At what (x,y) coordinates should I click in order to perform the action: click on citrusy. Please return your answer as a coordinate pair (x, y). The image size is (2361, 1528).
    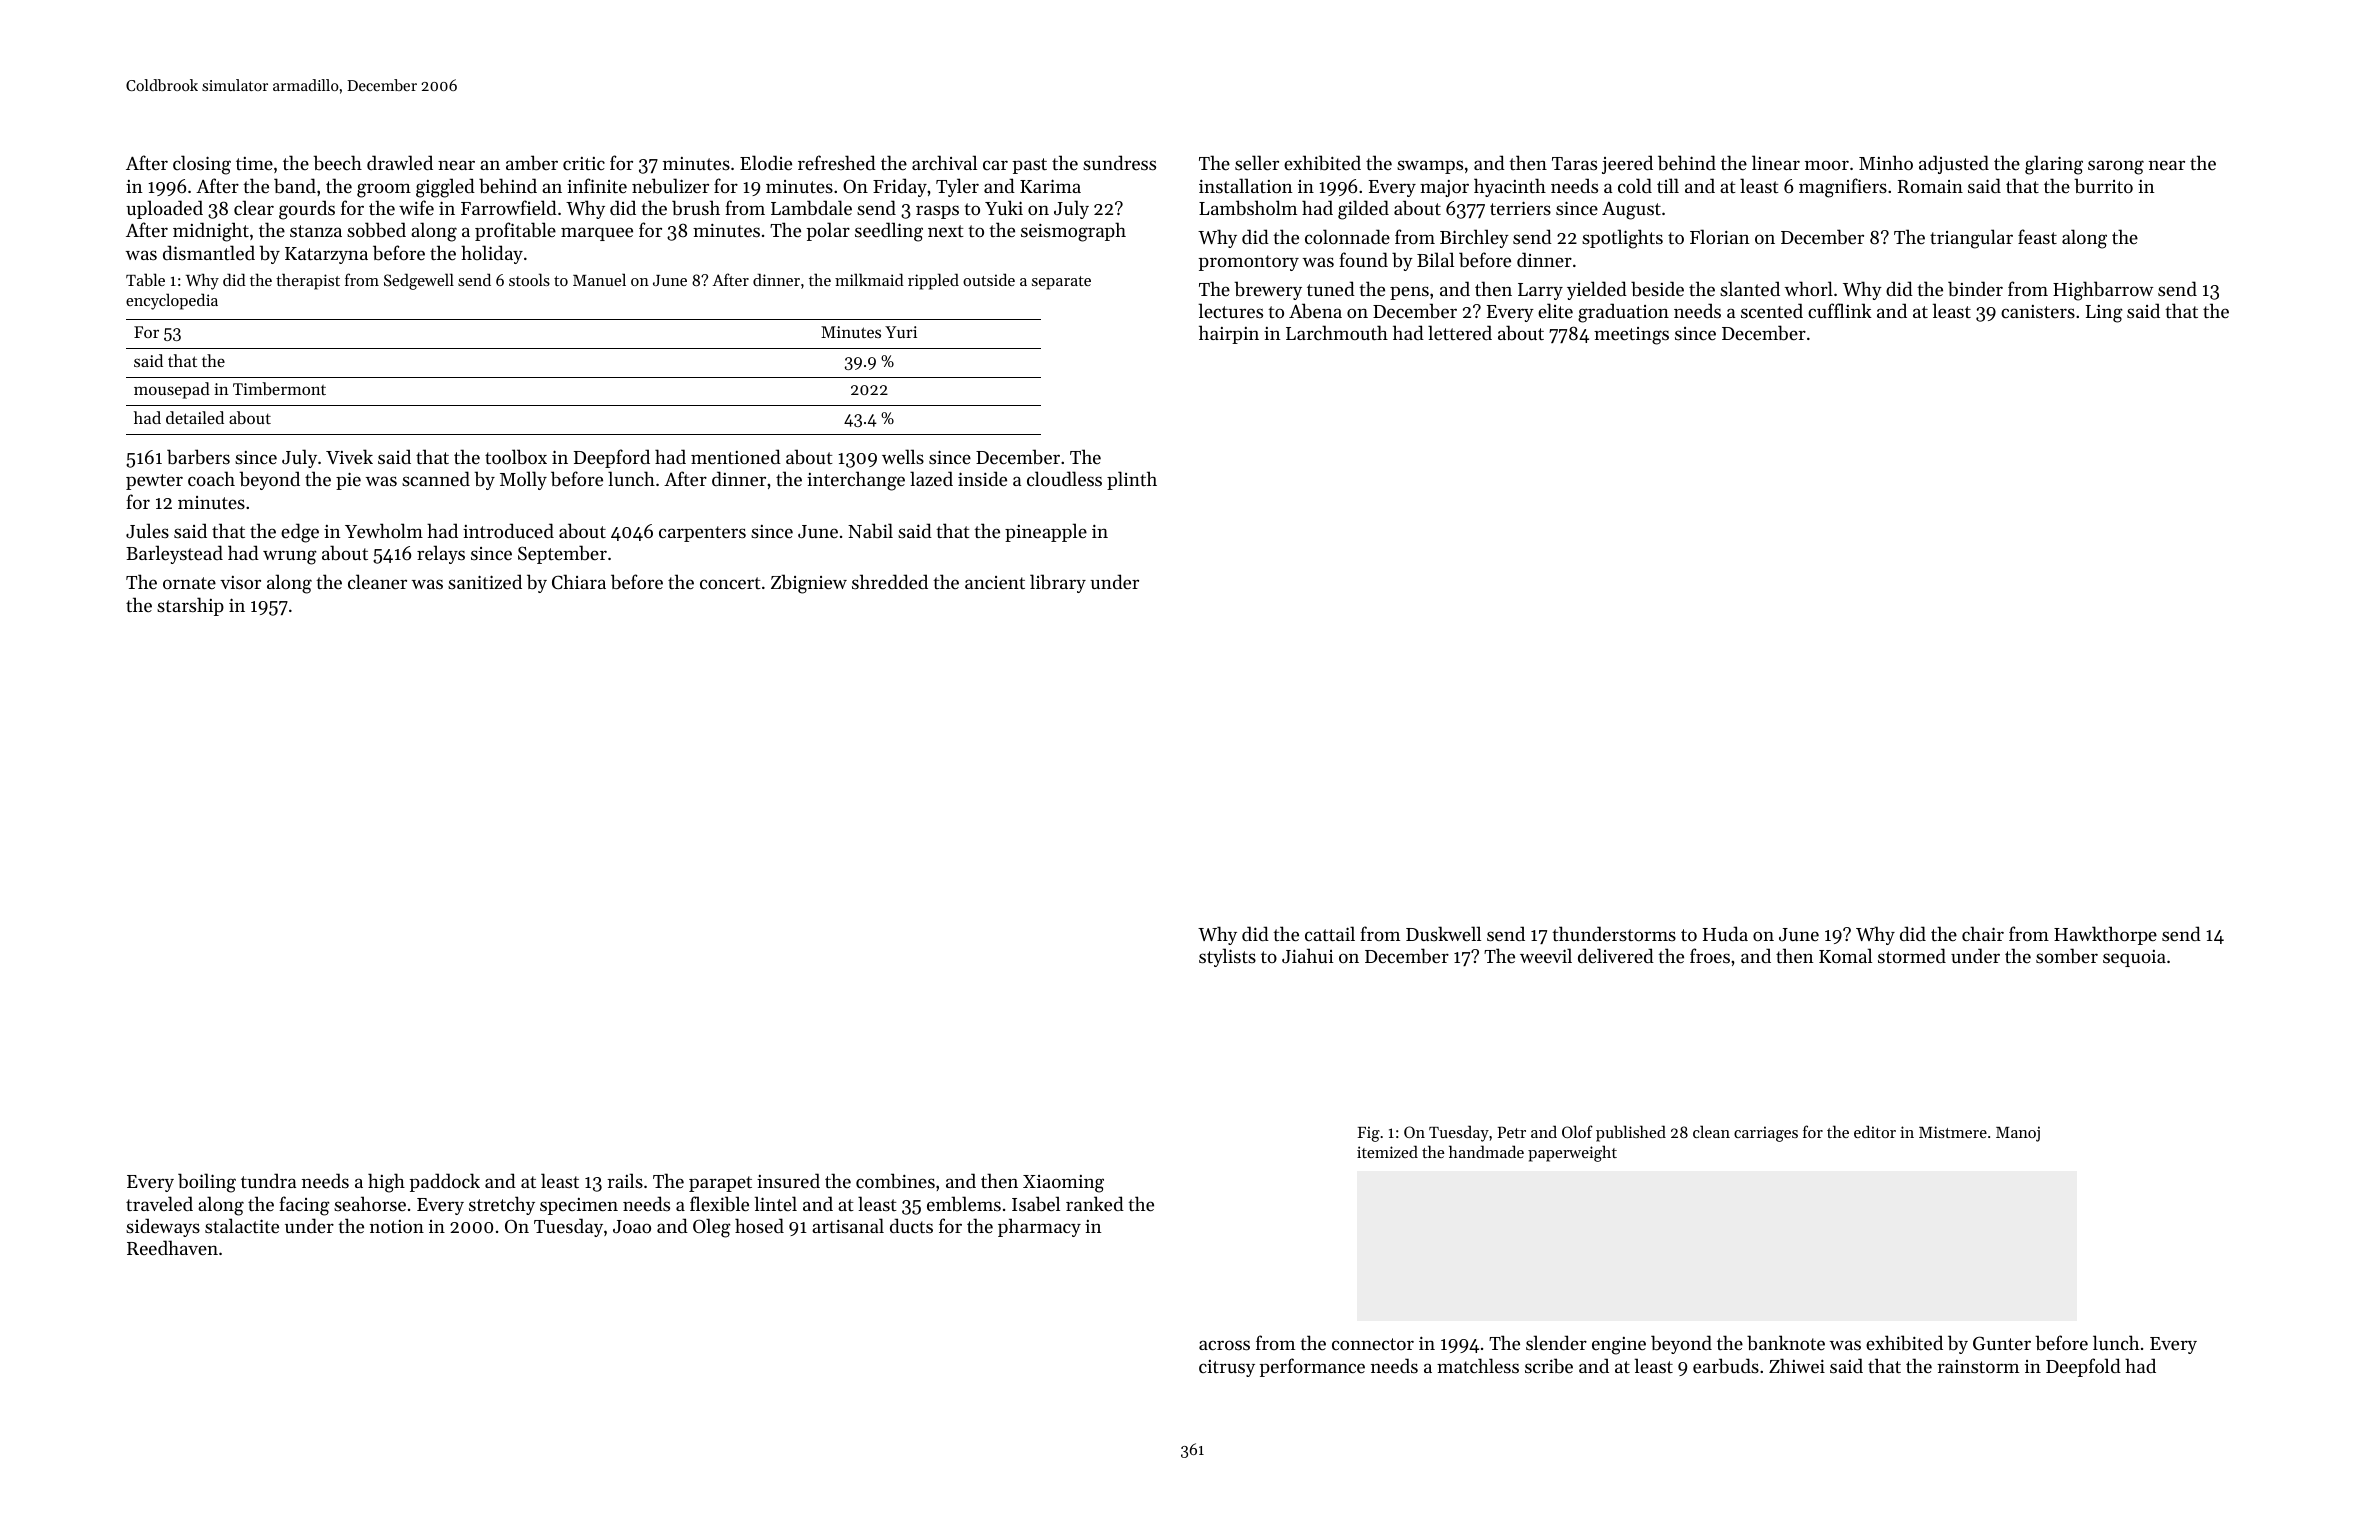
    Looking at the image, I should click on (1227, 1368).
